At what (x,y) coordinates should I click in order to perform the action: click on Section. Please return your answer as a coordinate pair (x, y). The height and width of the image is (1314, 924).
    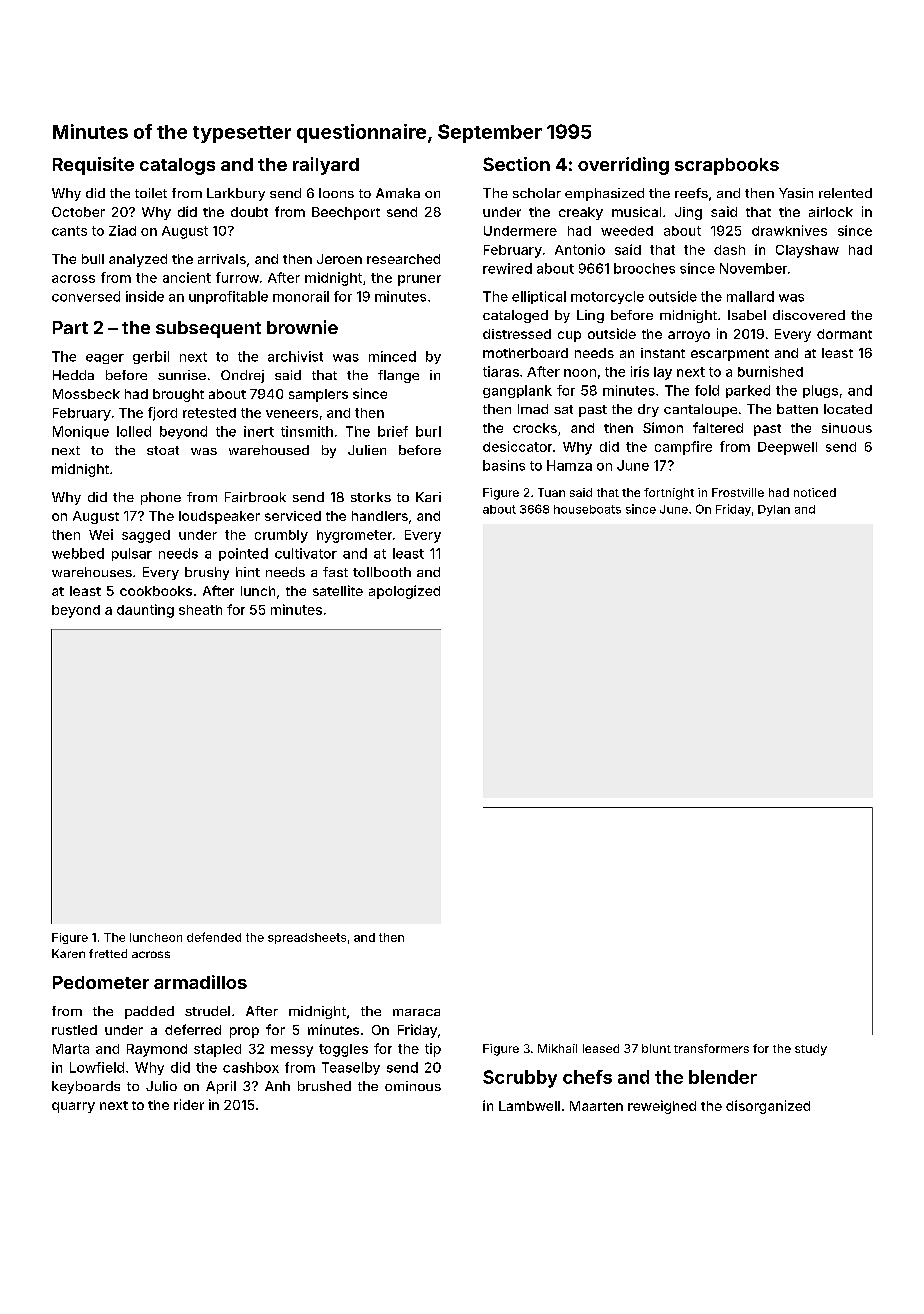
    Looking at the image, I should click on (516, 164).
